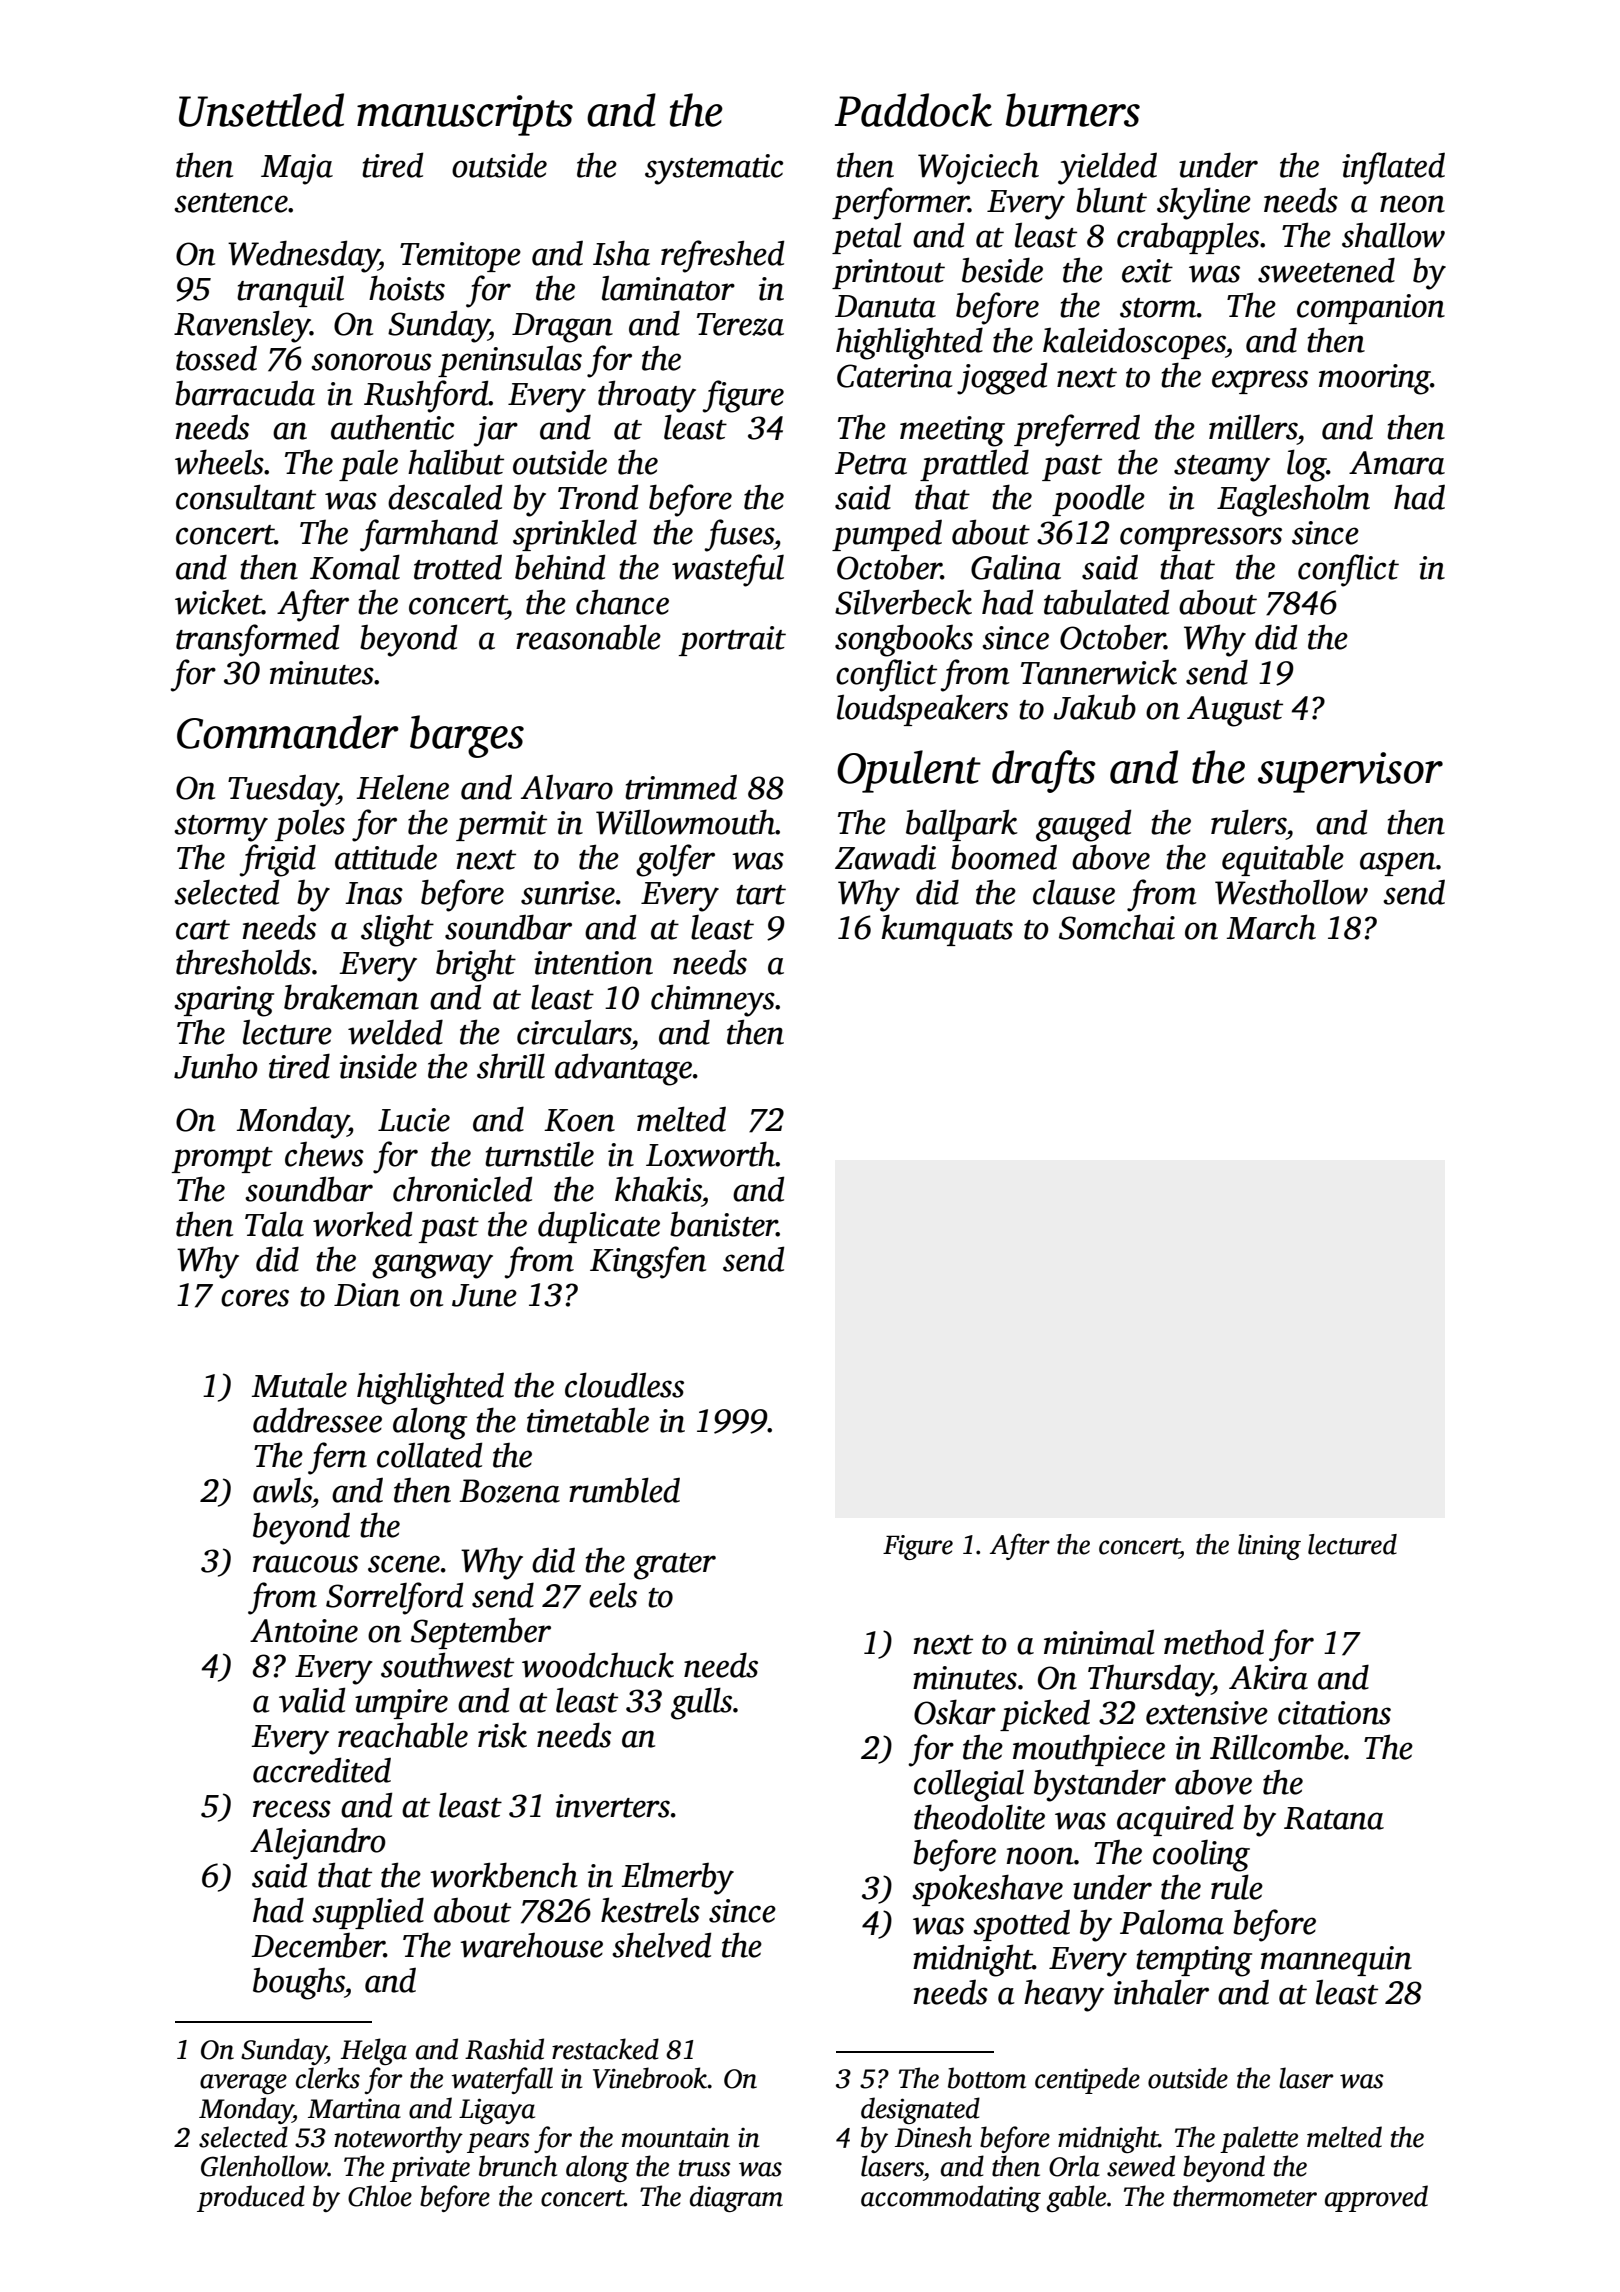 The width and height of the document is (1620, 2292). What do you see at coordinates (713, 1000) in the document?
I see `chimneys` at bounding box center [713, 1000].
